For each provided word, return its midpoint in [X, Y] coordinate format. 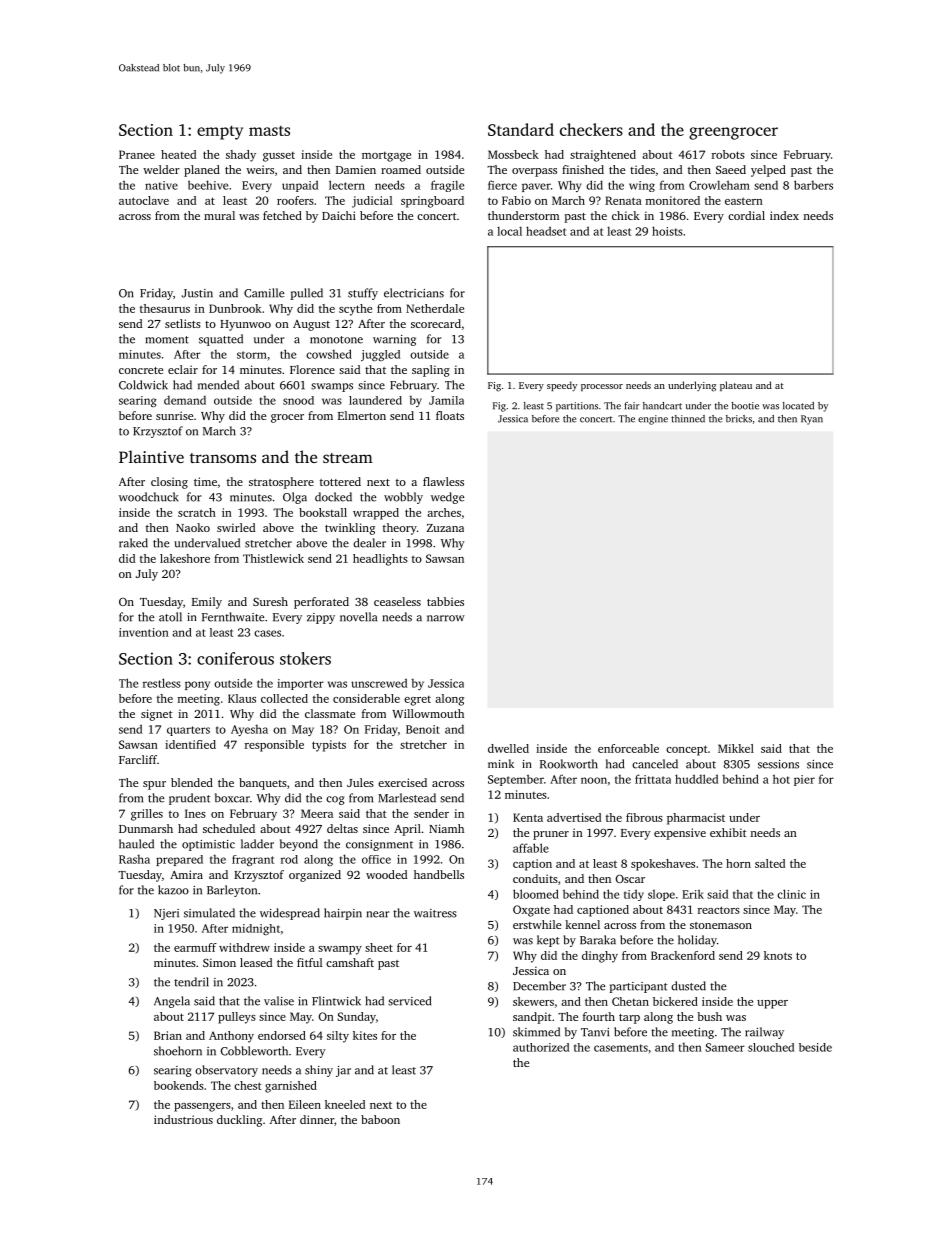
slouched [771, 1047]
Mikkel [736, 748]
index [784, 215]
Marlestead [407, 798]
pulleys [237, 1018]
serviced [409, 1001]
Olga [295, 498]
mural [219, 215]
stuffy [363, 294]
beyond [299, 845]
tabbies [445, 601]
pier [804, 780]
